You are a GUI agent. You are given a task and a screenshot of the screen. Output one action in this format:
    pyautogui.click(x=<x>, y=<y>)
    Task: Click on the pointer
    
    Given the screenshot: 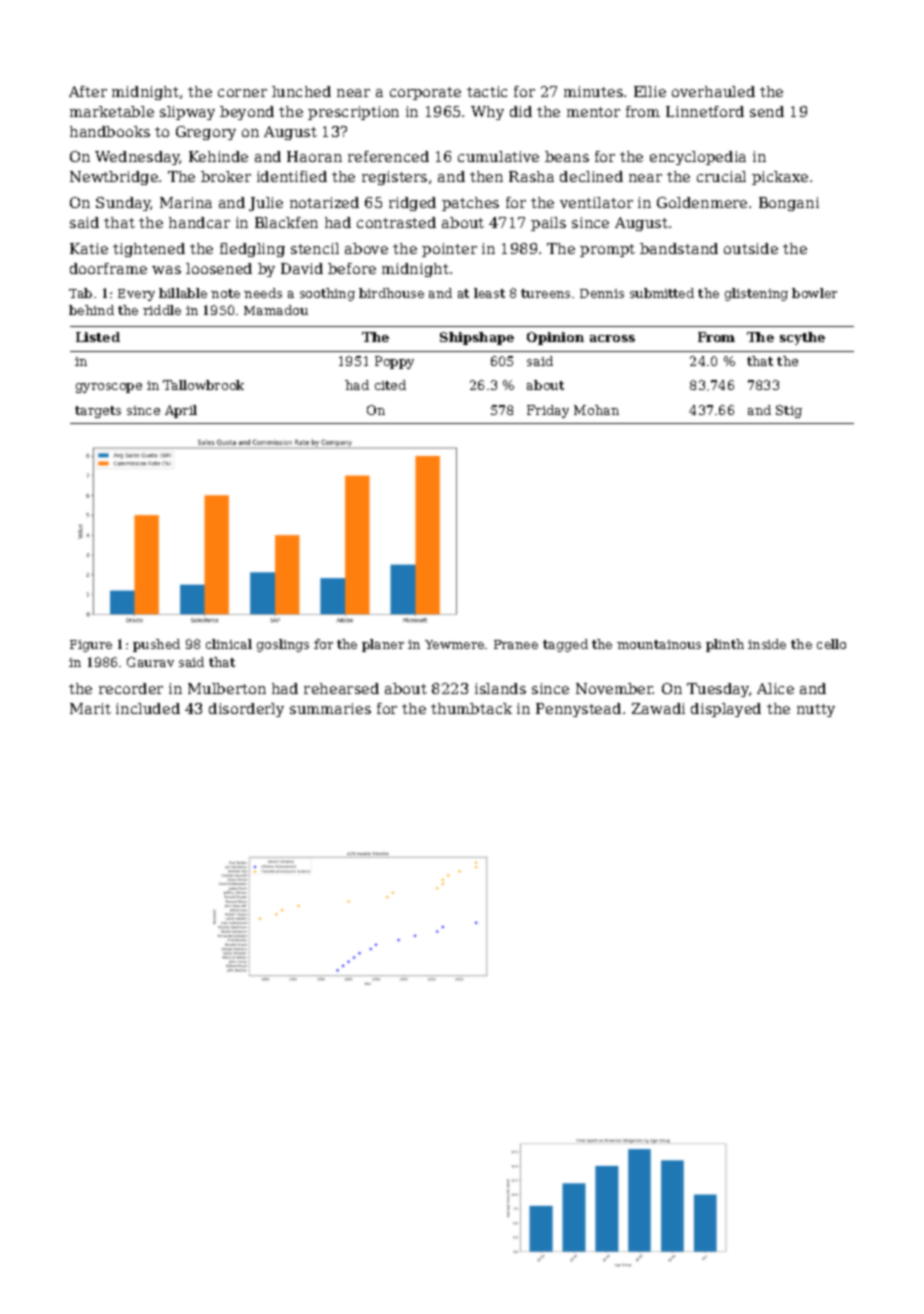 What is the action you would take?
    pyautogui.click(x=449, y=250)
